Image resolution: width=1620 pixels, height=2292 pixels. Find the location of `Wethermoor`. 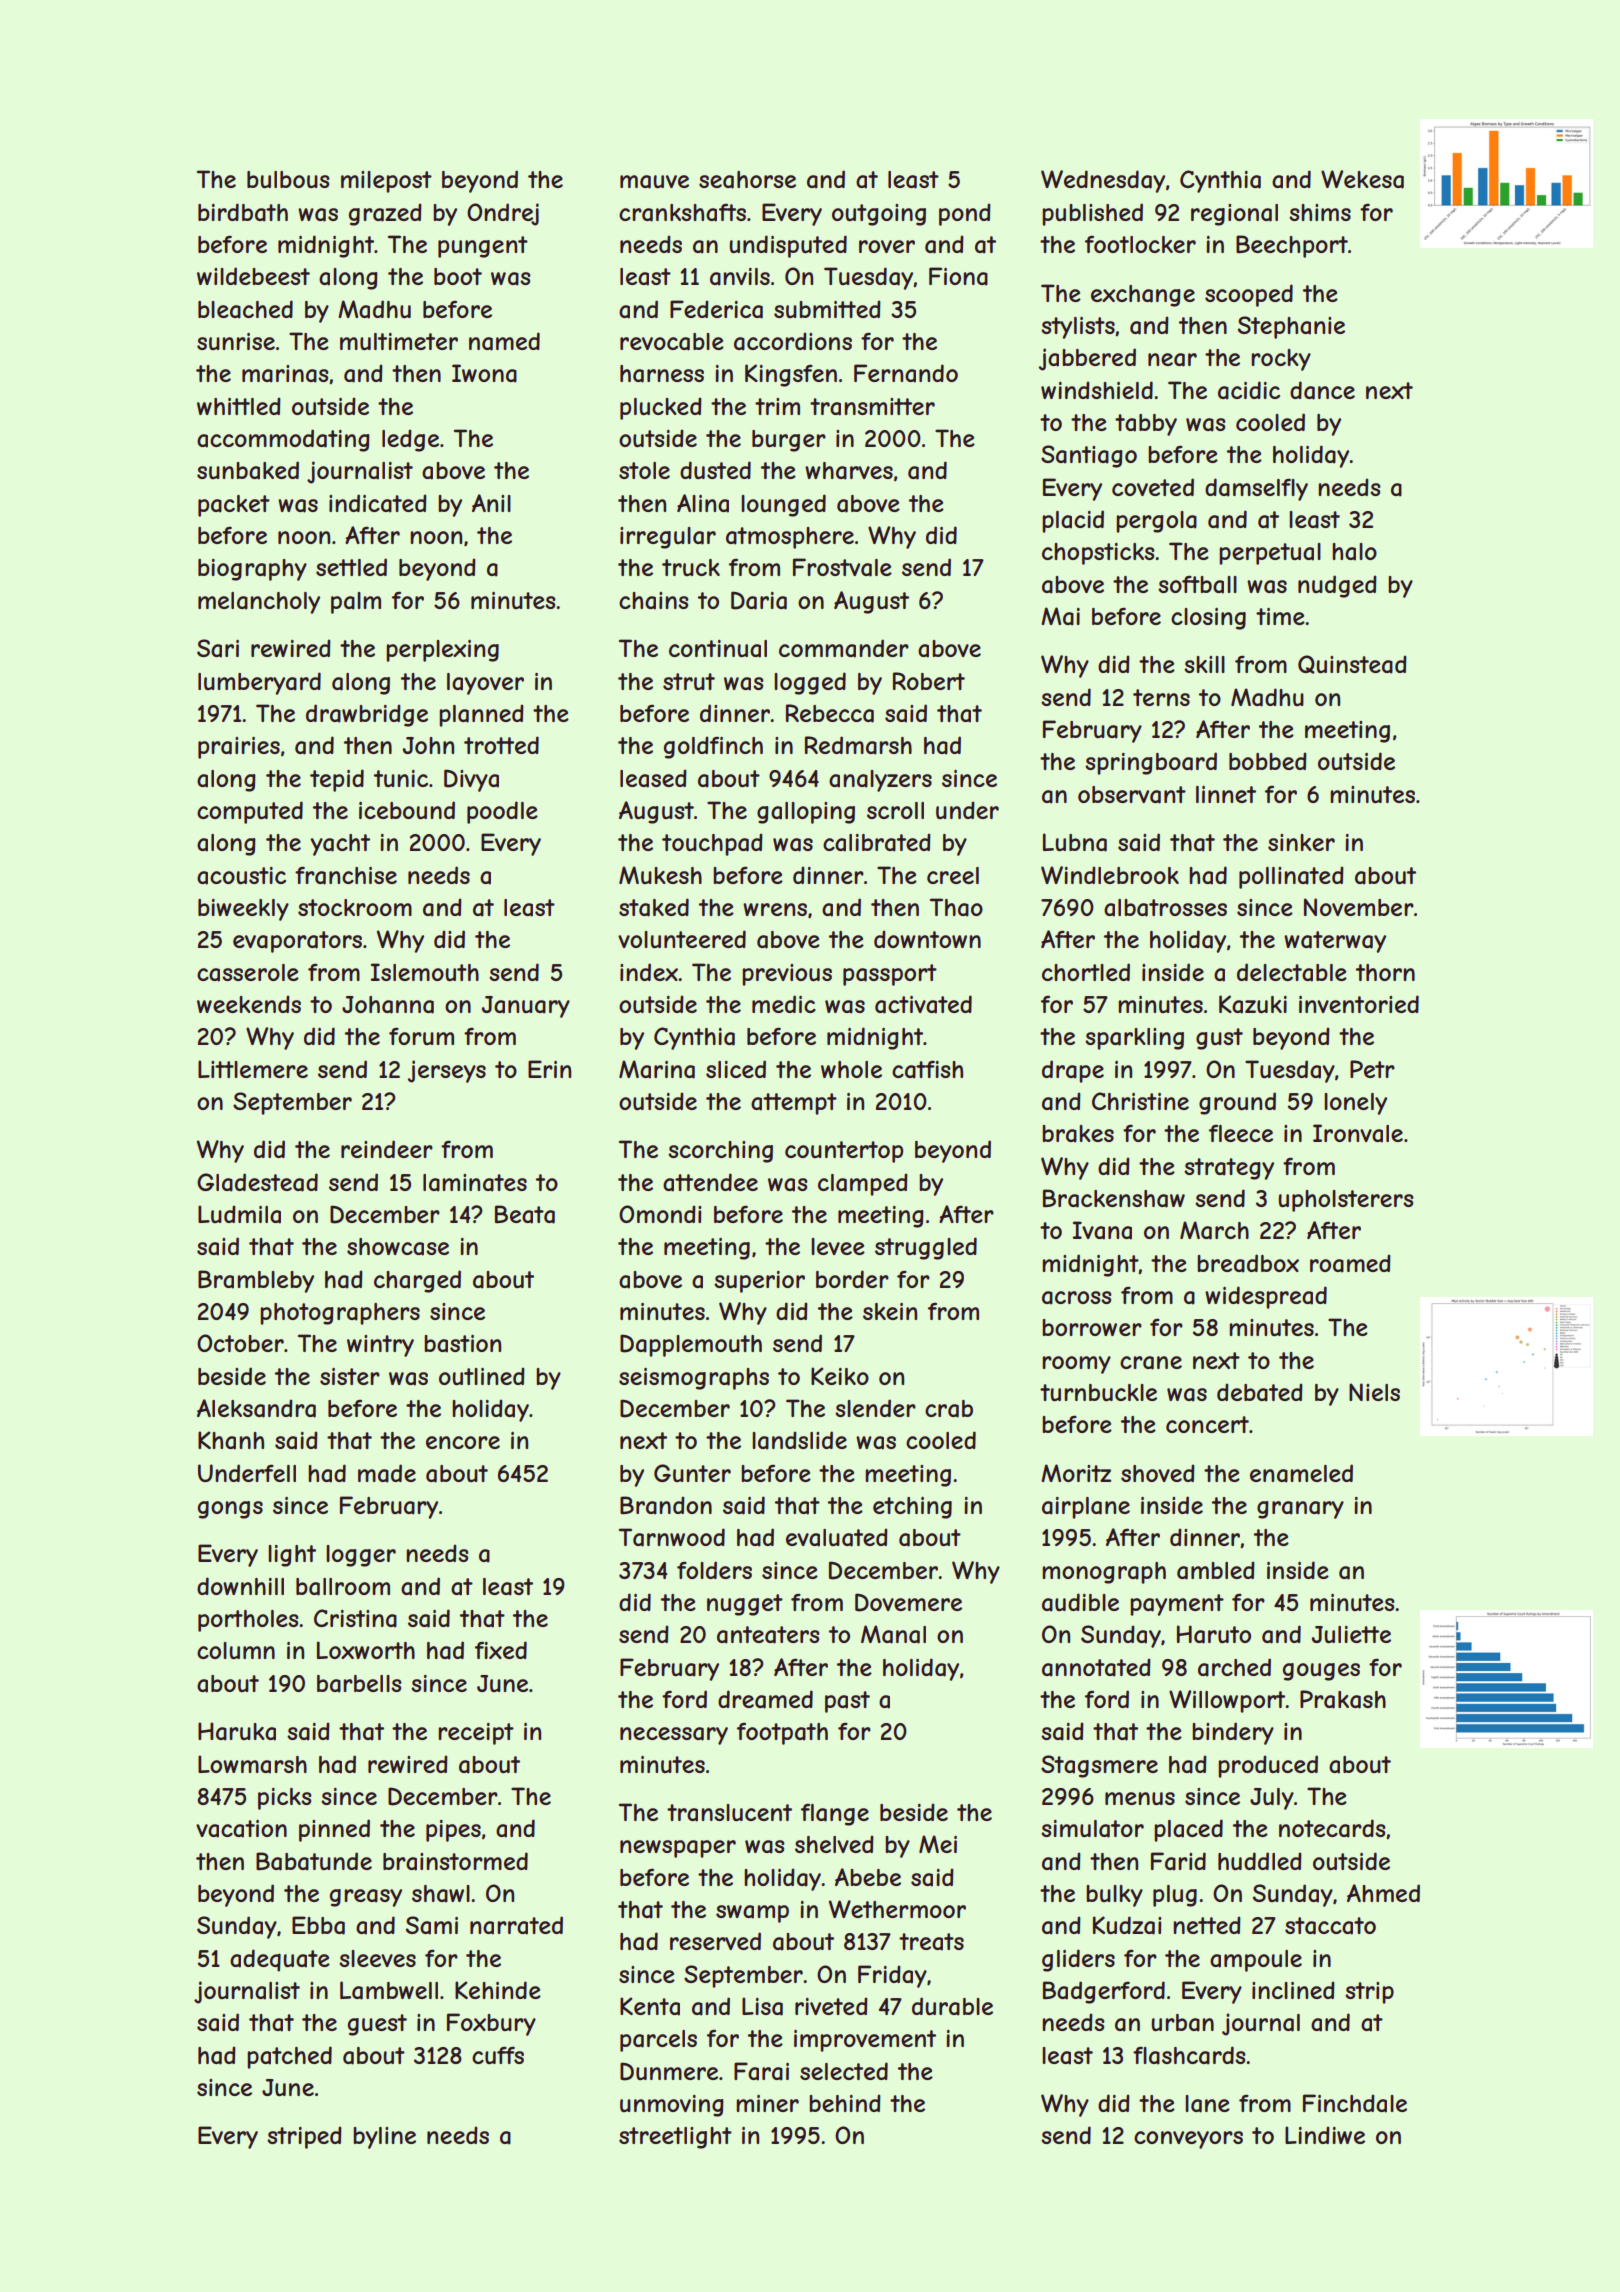

Wethermoor is located at coordinates (897, 1909).
